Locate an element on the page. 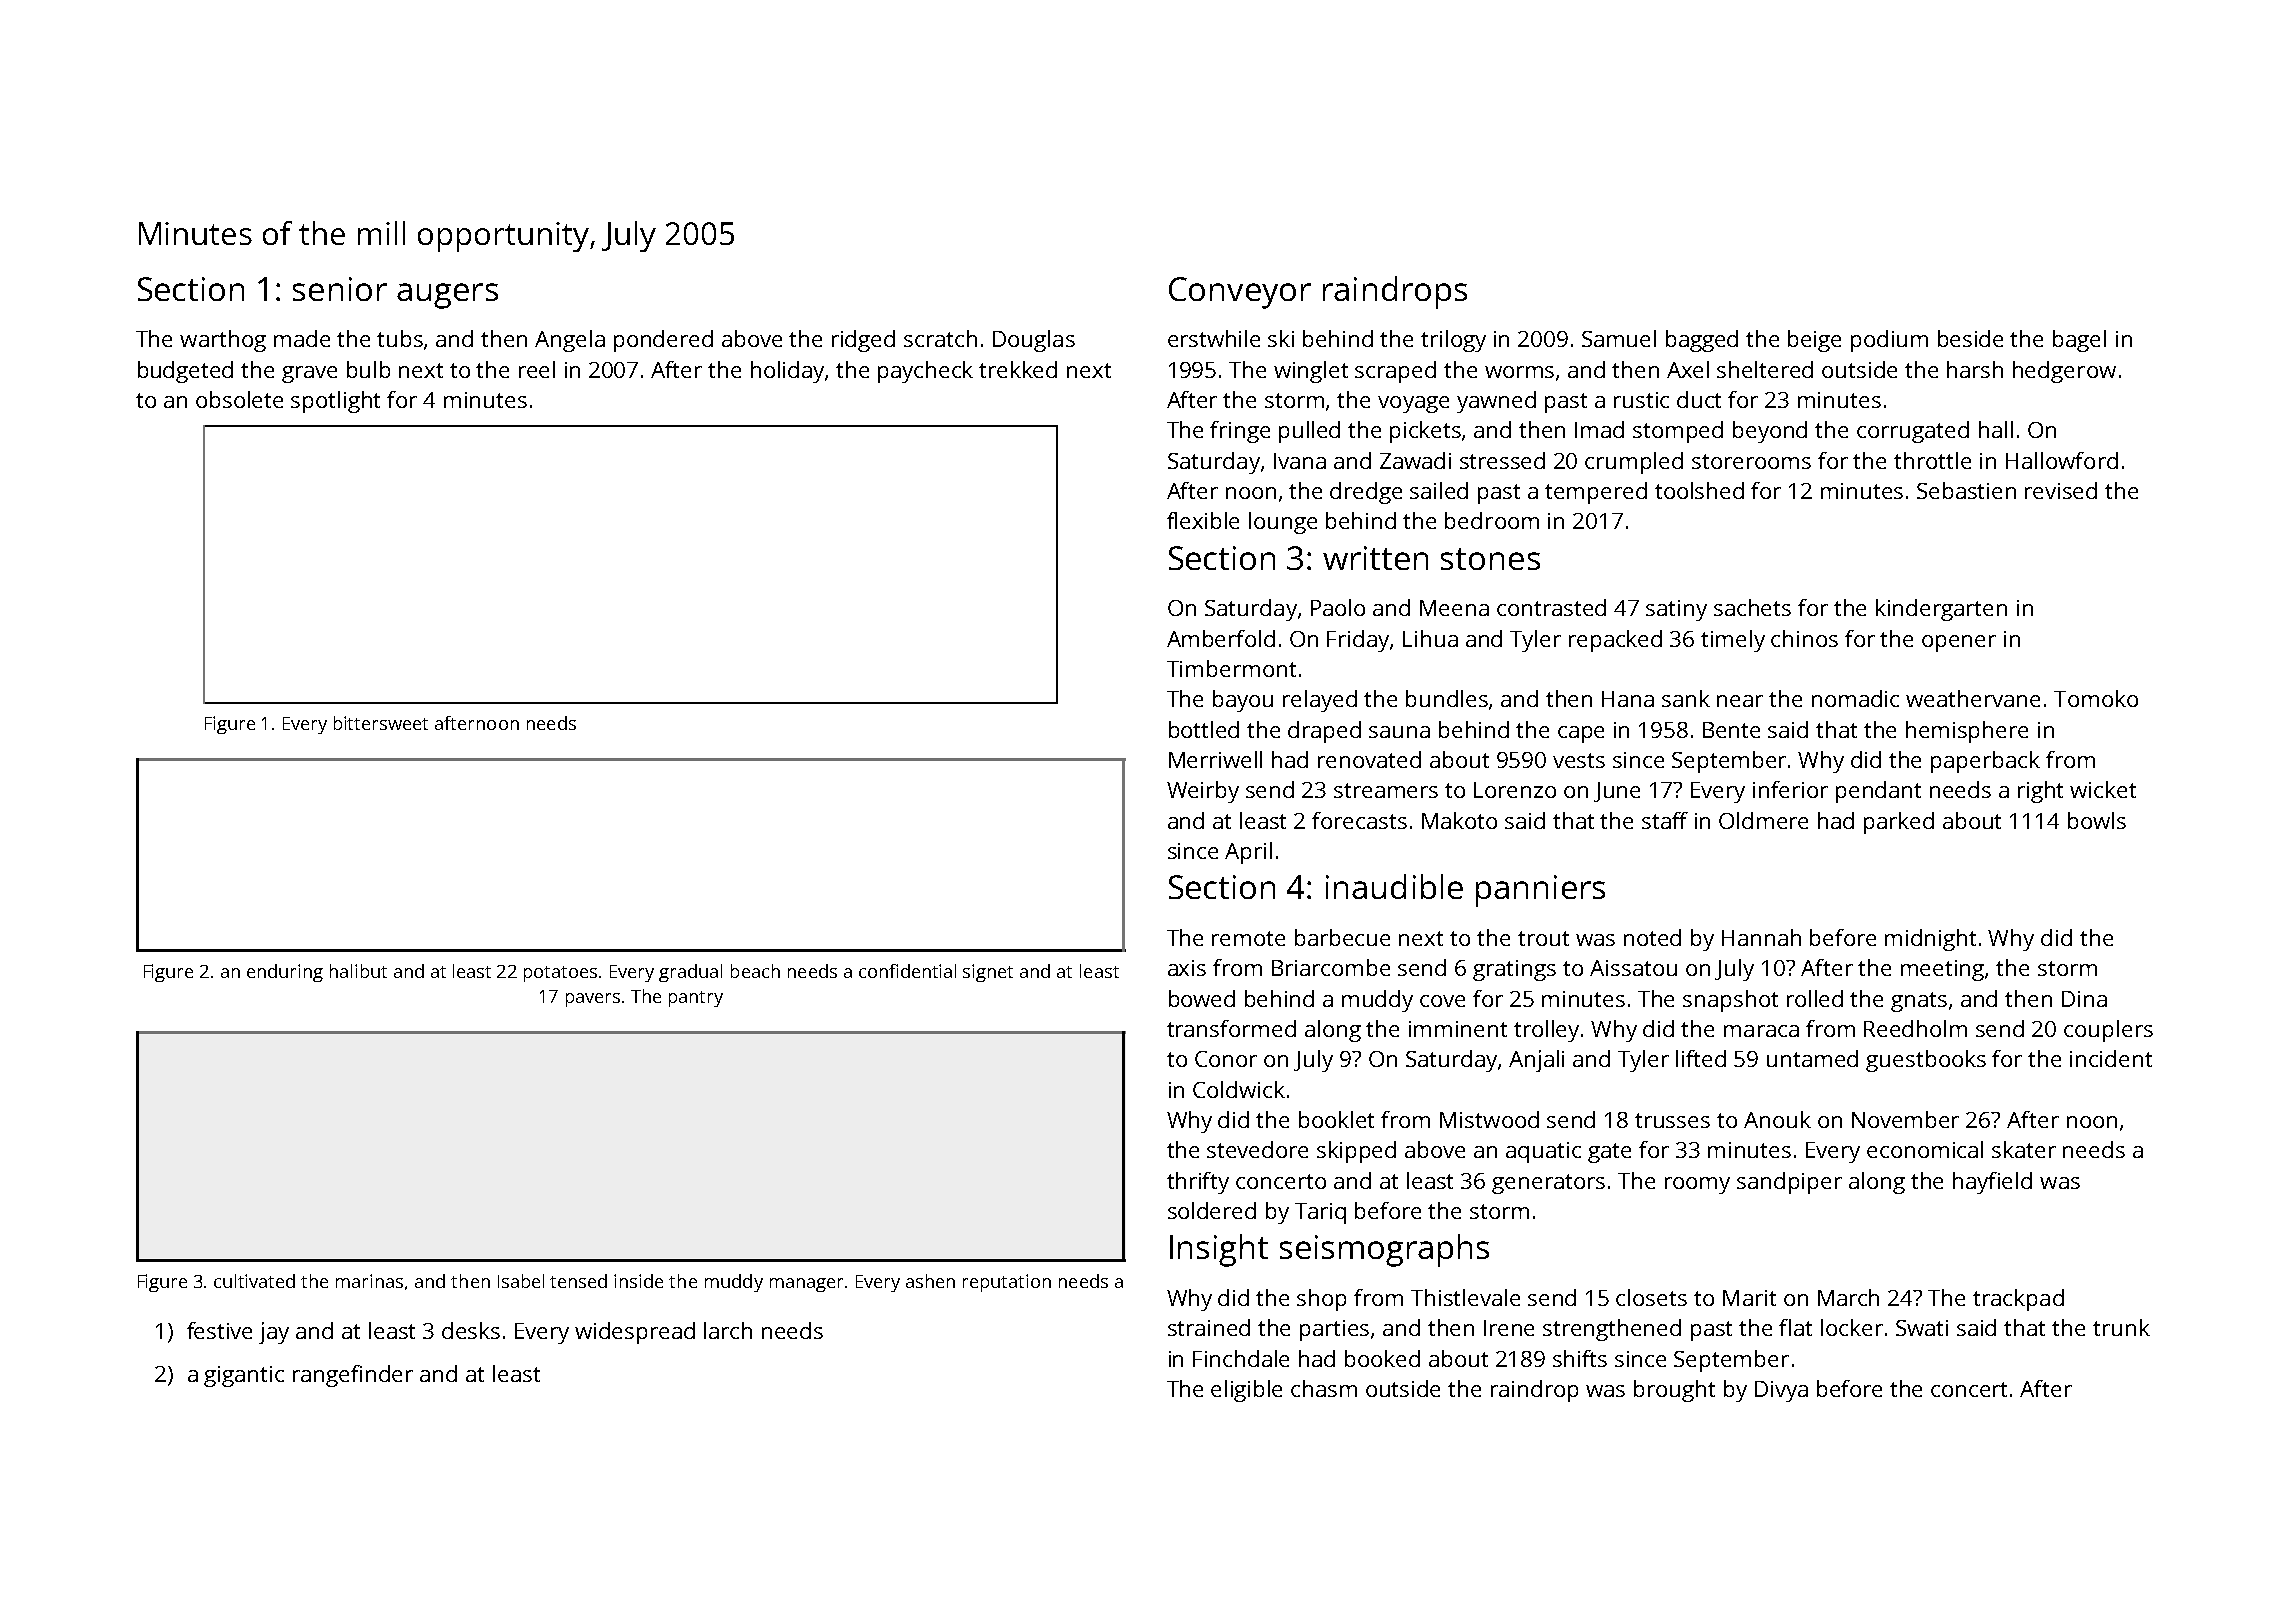 The height and width of the document is (1620, 2292). rangefinder is located at coordinates (353, 1376).
